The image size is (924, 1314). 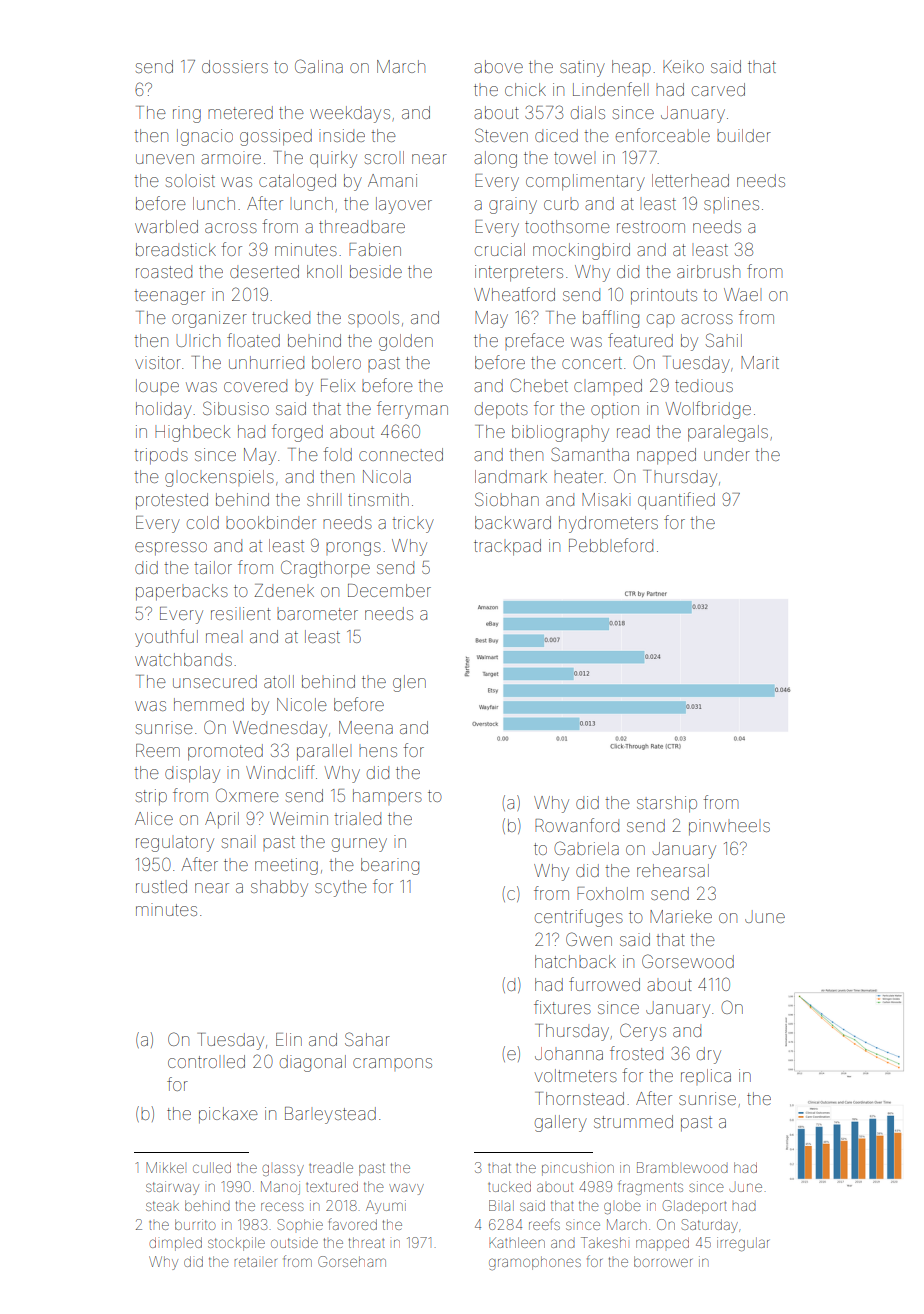 I want to click on pinwheels, so click(x=729, y=827).
